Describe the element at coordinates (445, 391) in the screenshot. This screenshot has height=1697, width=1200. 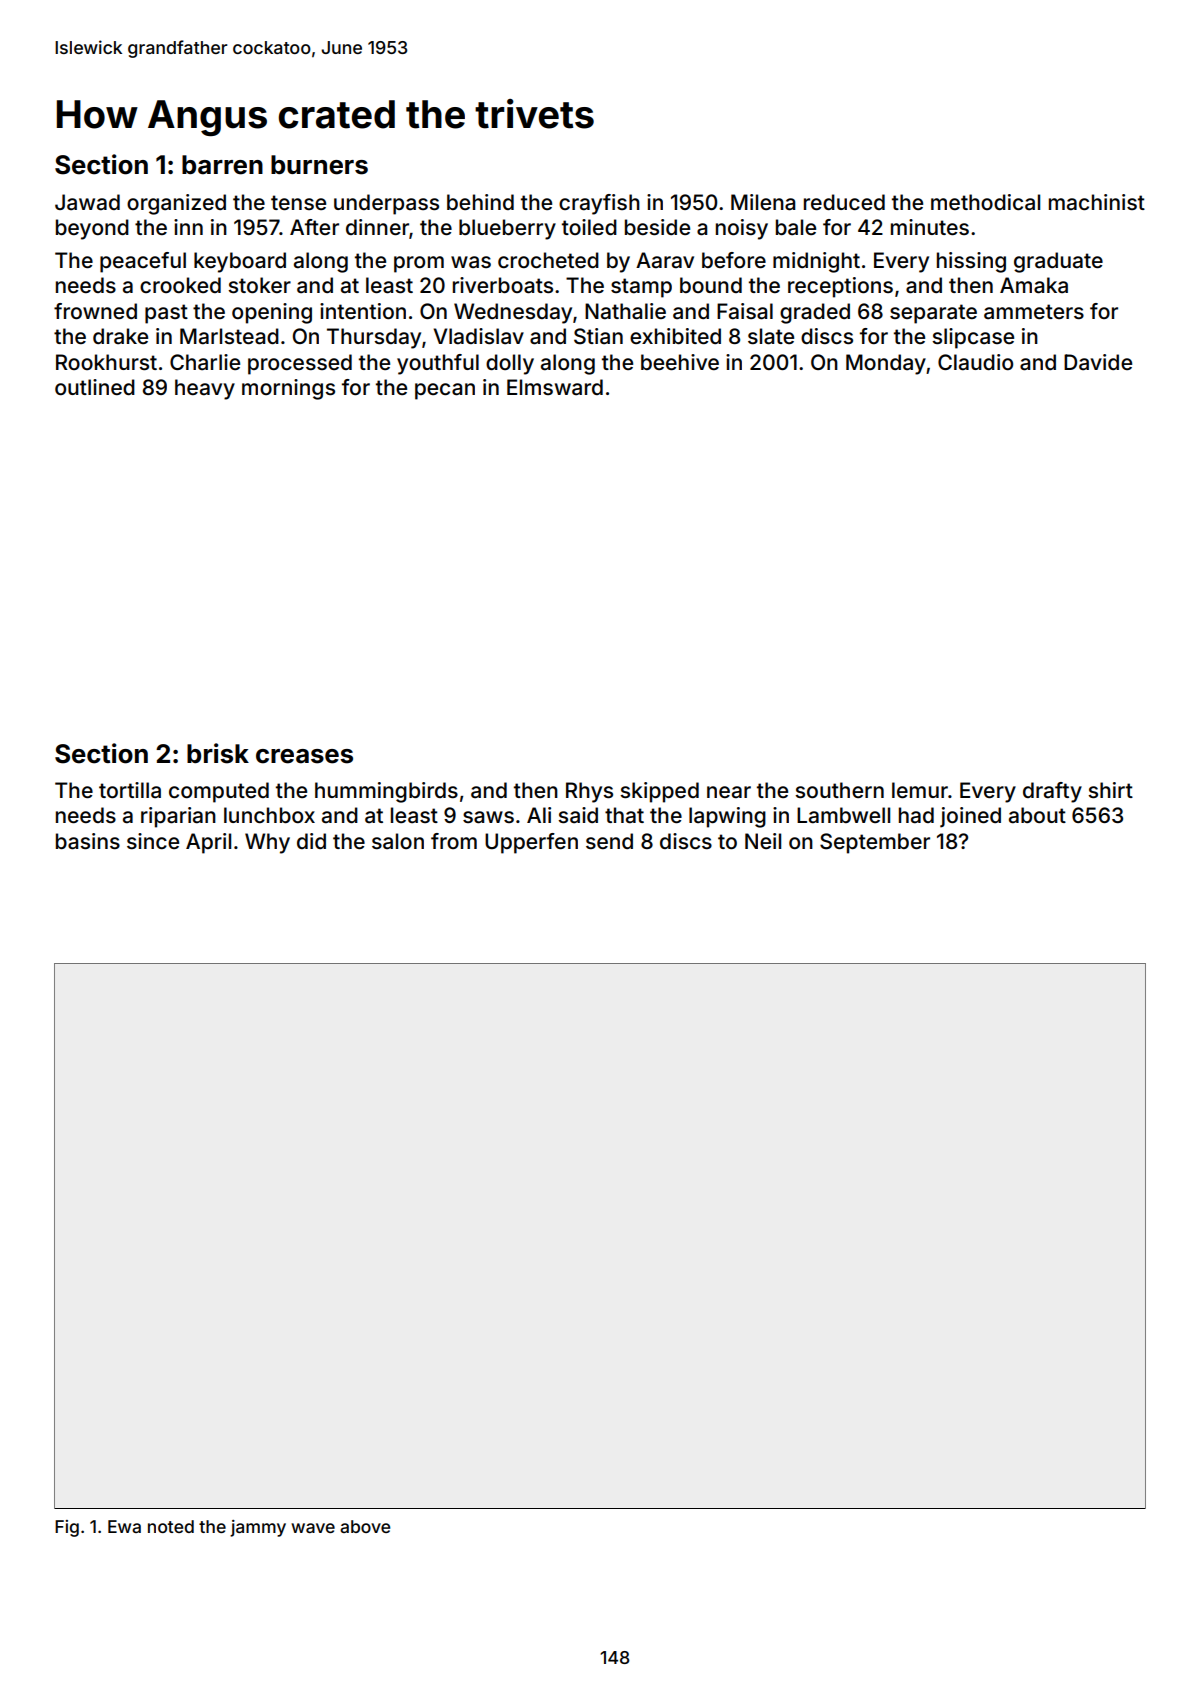
I see `pecan` at that location.
